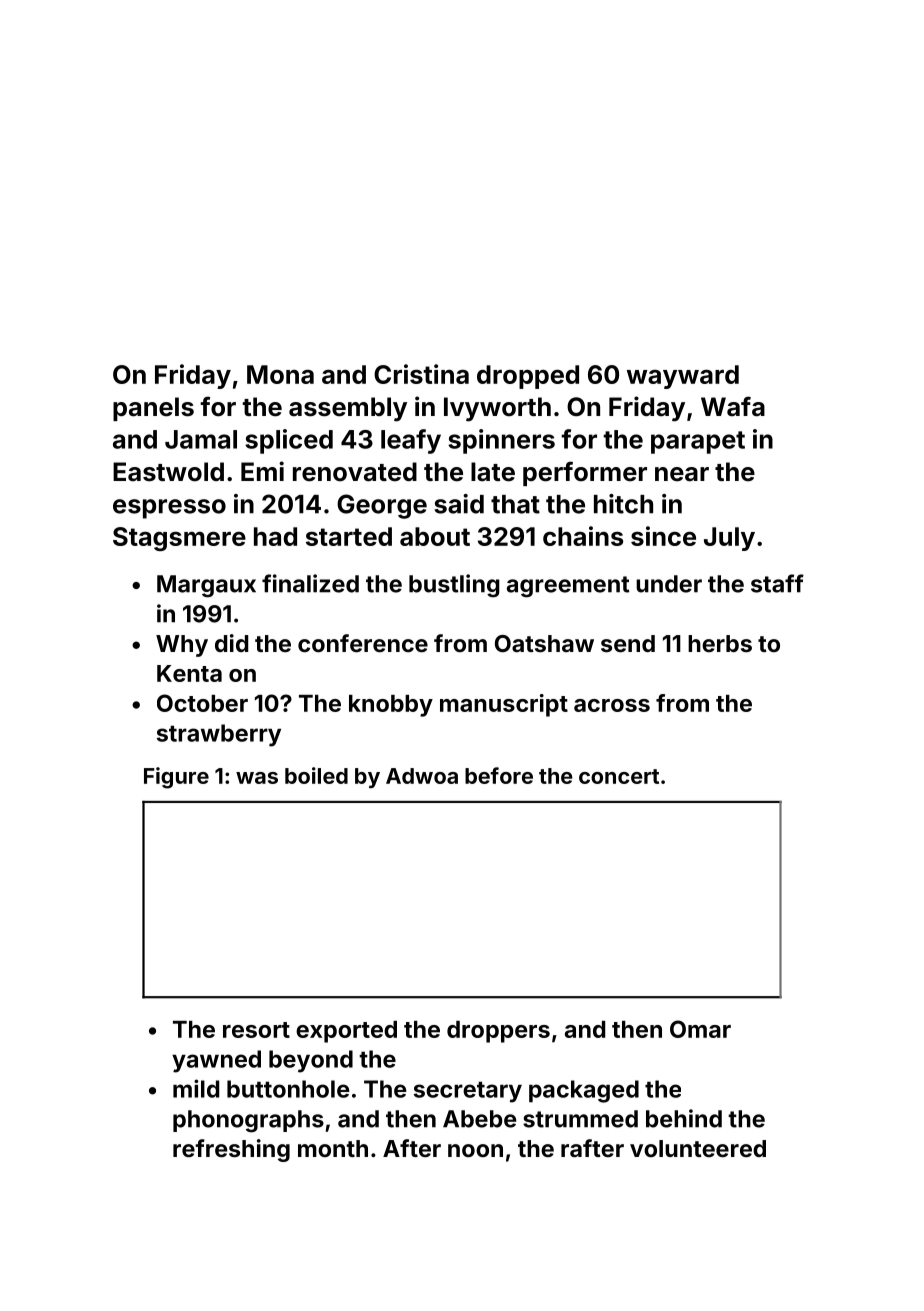 This screenshot has height=1311, width=924. Describe the element at coordinates (544, 643) in the screenshot. I see `Oatshaw` at that location.
